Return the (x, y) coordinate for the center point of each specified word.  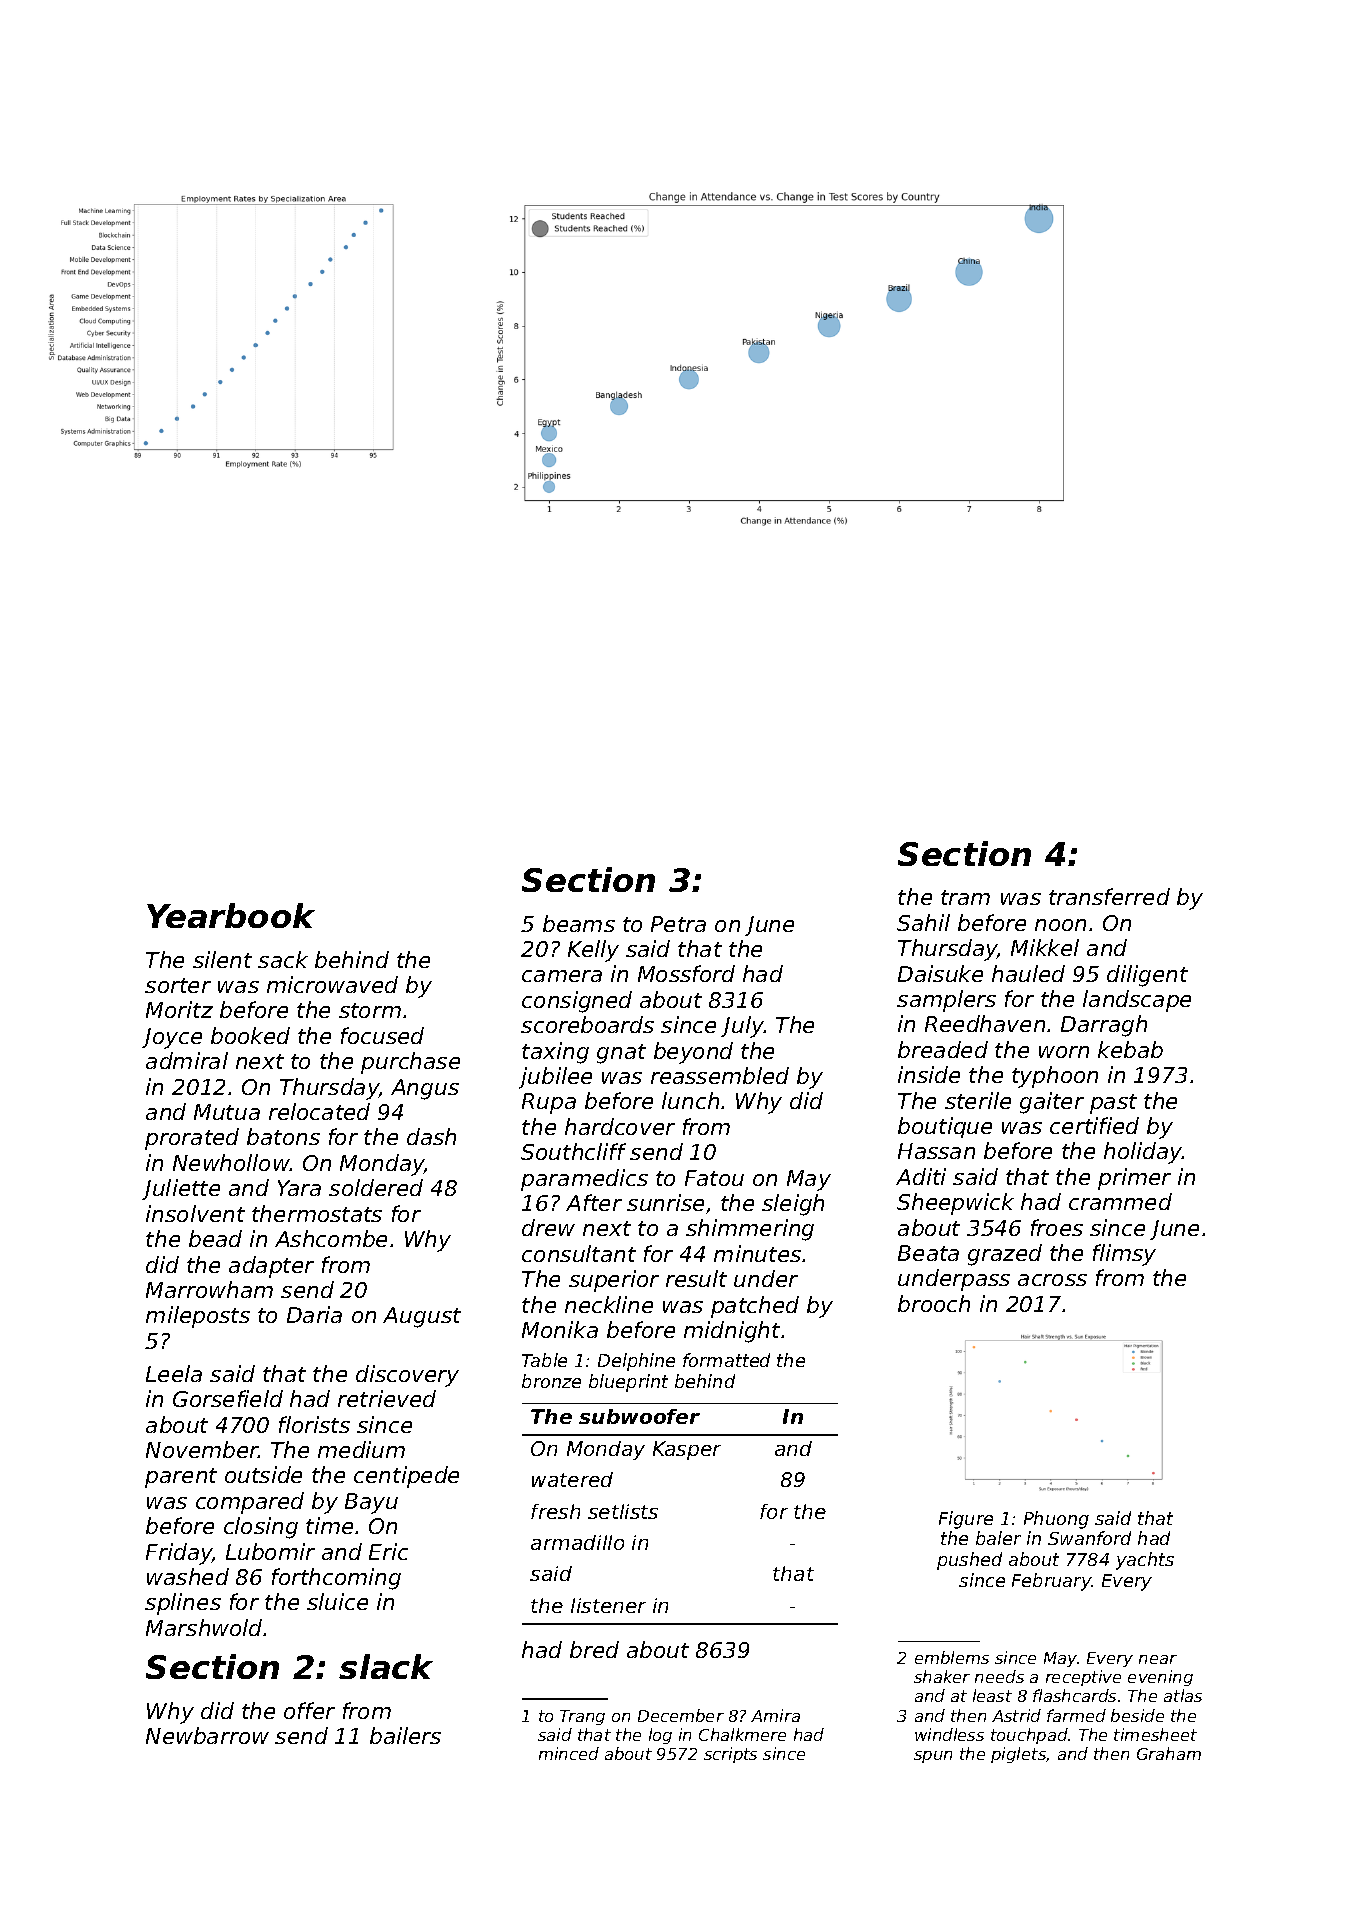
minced (569, 1753)
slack (386, 1666)
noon (1060, 925)
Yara (299, 1188)
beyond (693, 1053)
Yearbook (231, 915)
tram (965, 897)
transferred (1109, 896)
